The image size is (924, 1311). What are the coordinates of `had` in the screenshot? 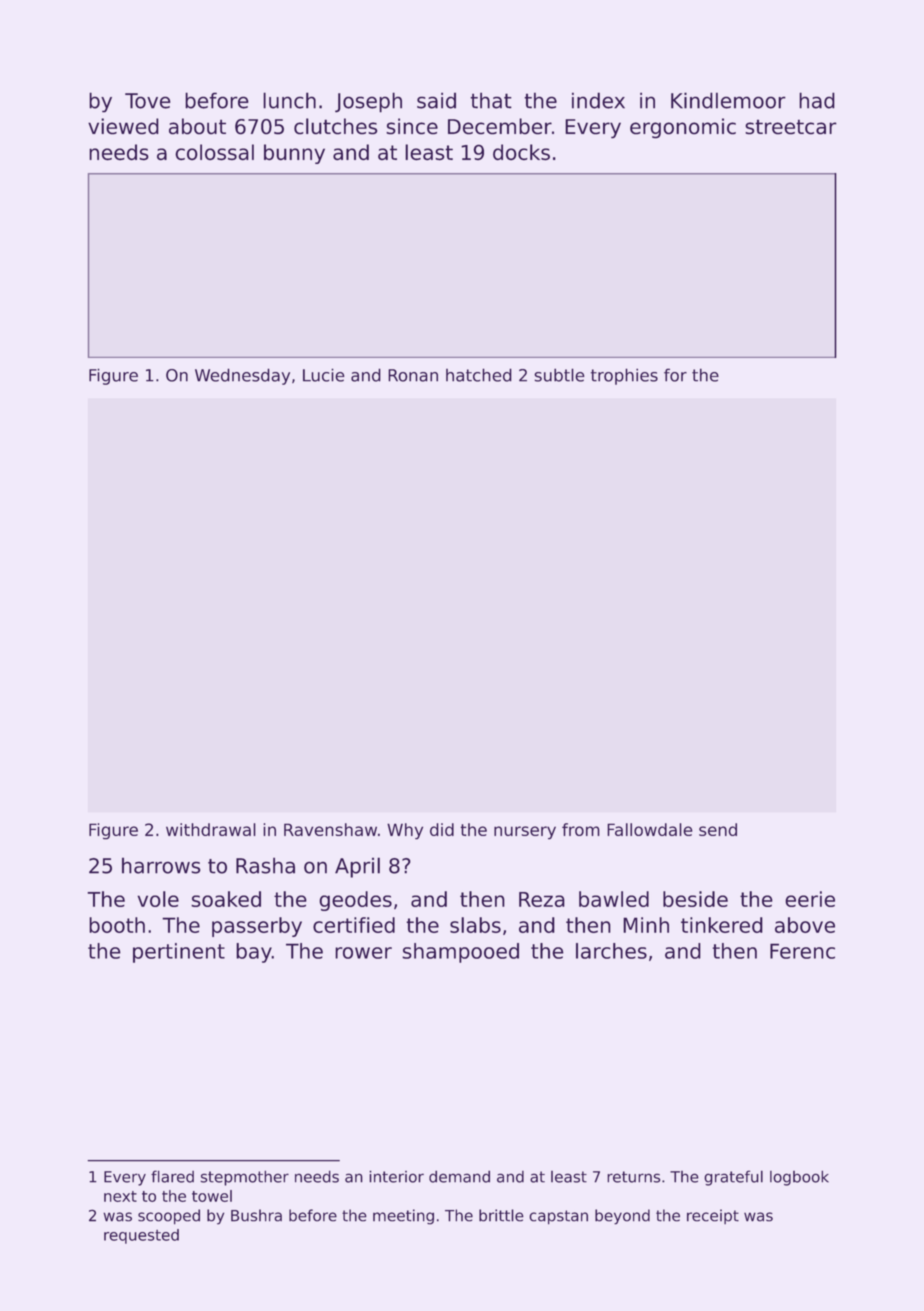 It's located at (817, 100).
